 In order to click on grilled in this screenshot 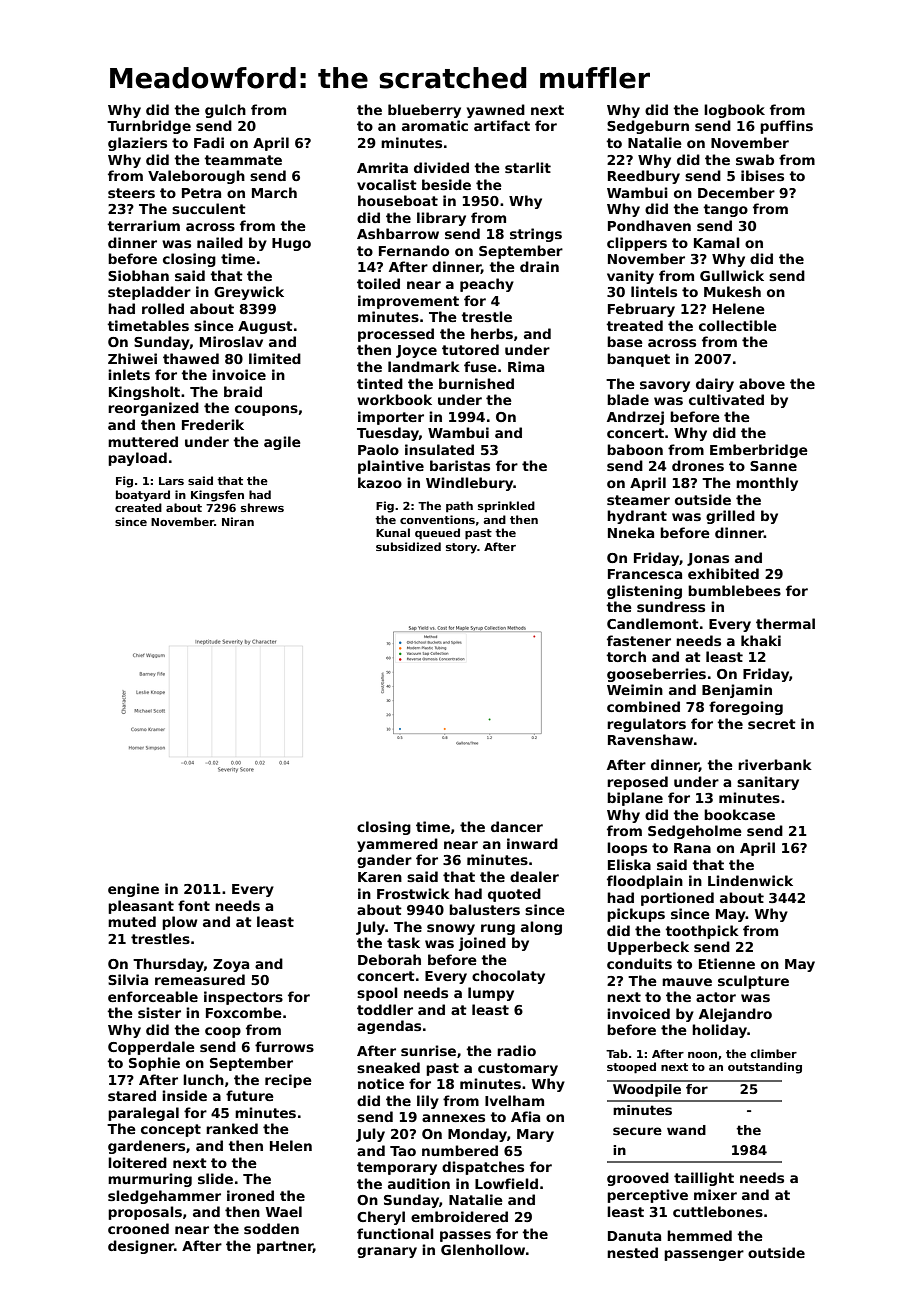, I will do `click(730, 517)`.
